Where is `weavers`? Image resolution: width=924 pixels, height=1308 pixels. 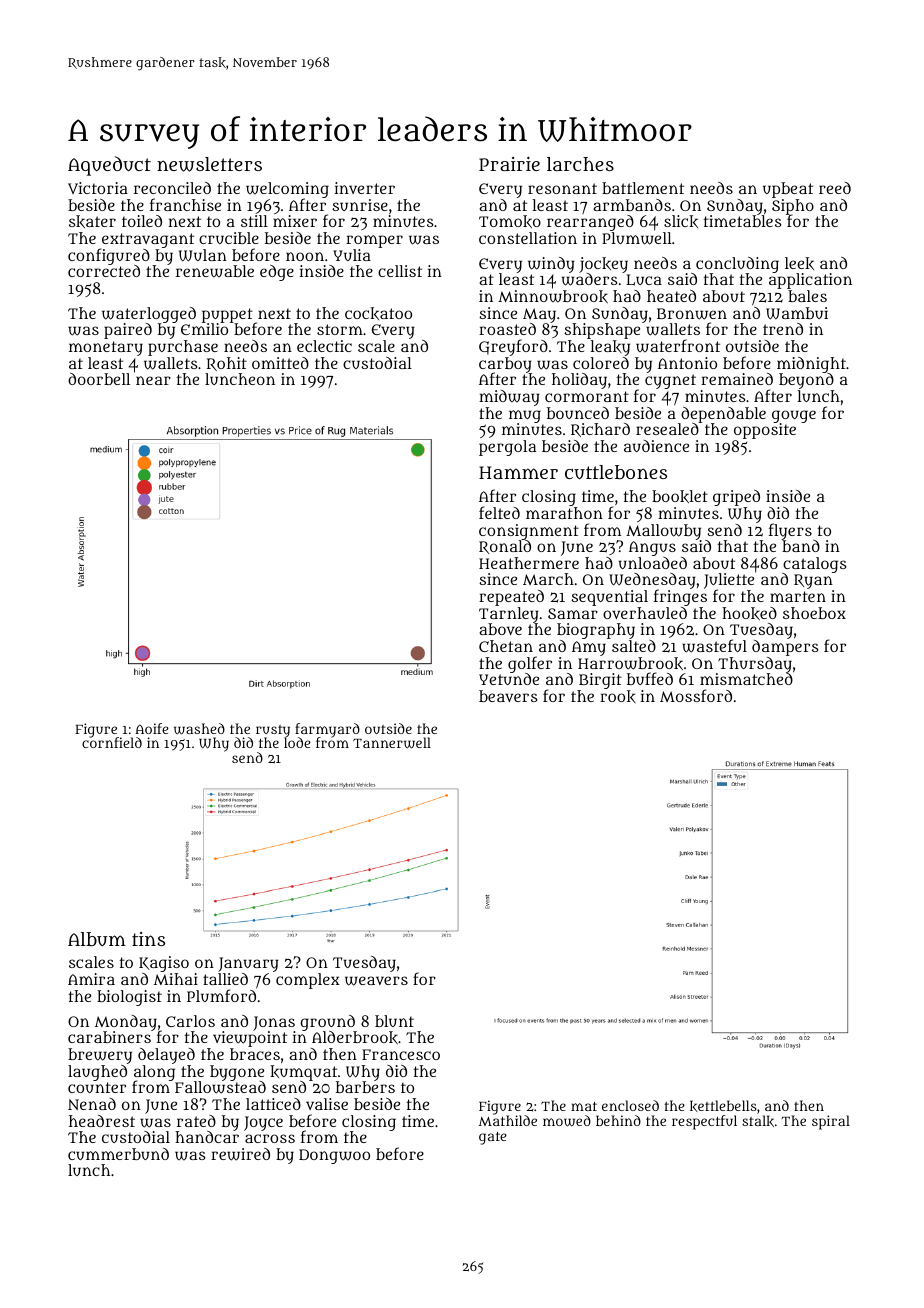
weavers is located at coordinates (376, 981).
